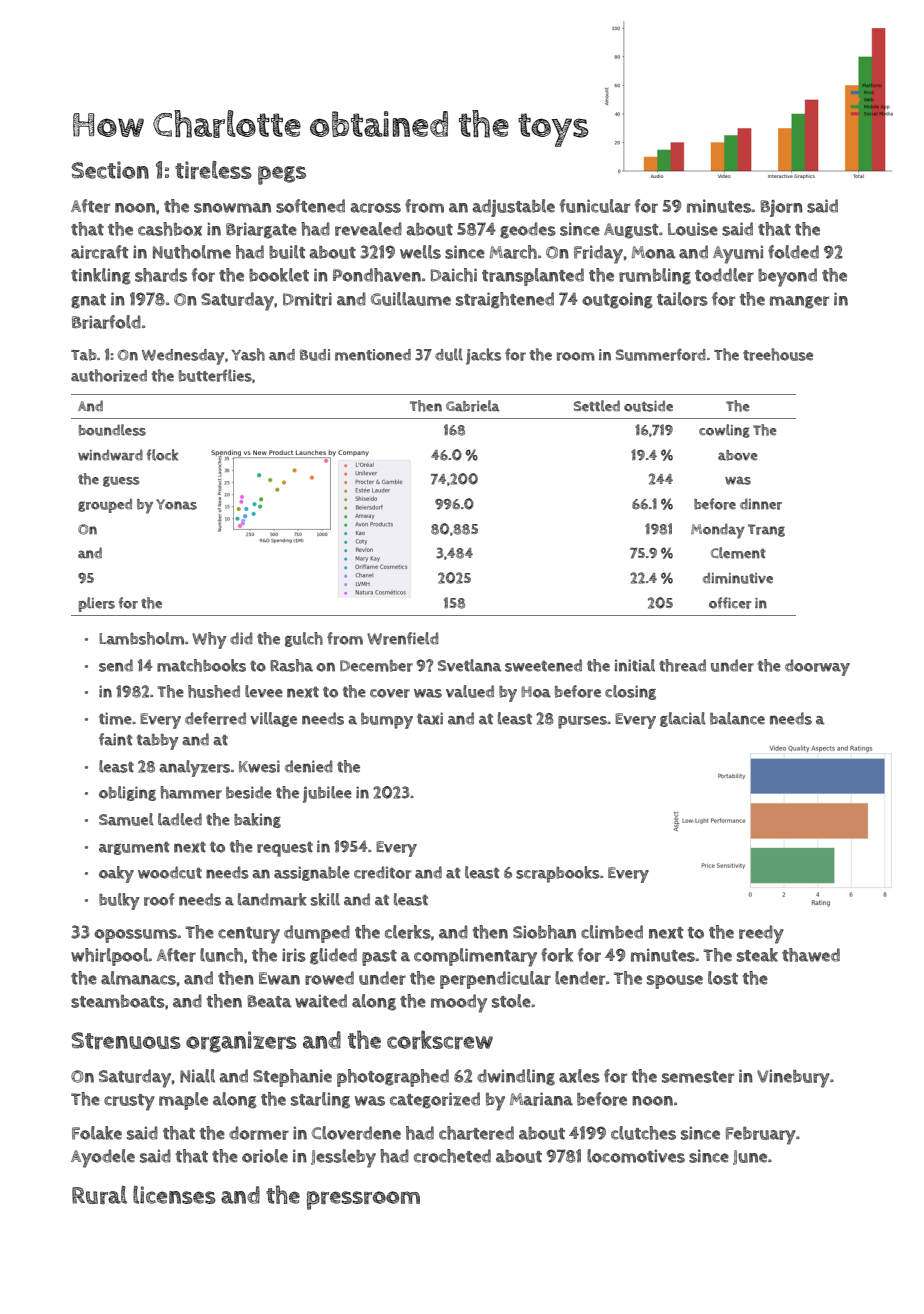 The width and height of the screenshot is (924, 1314). I want to click on reedy, so click(761, 934).
